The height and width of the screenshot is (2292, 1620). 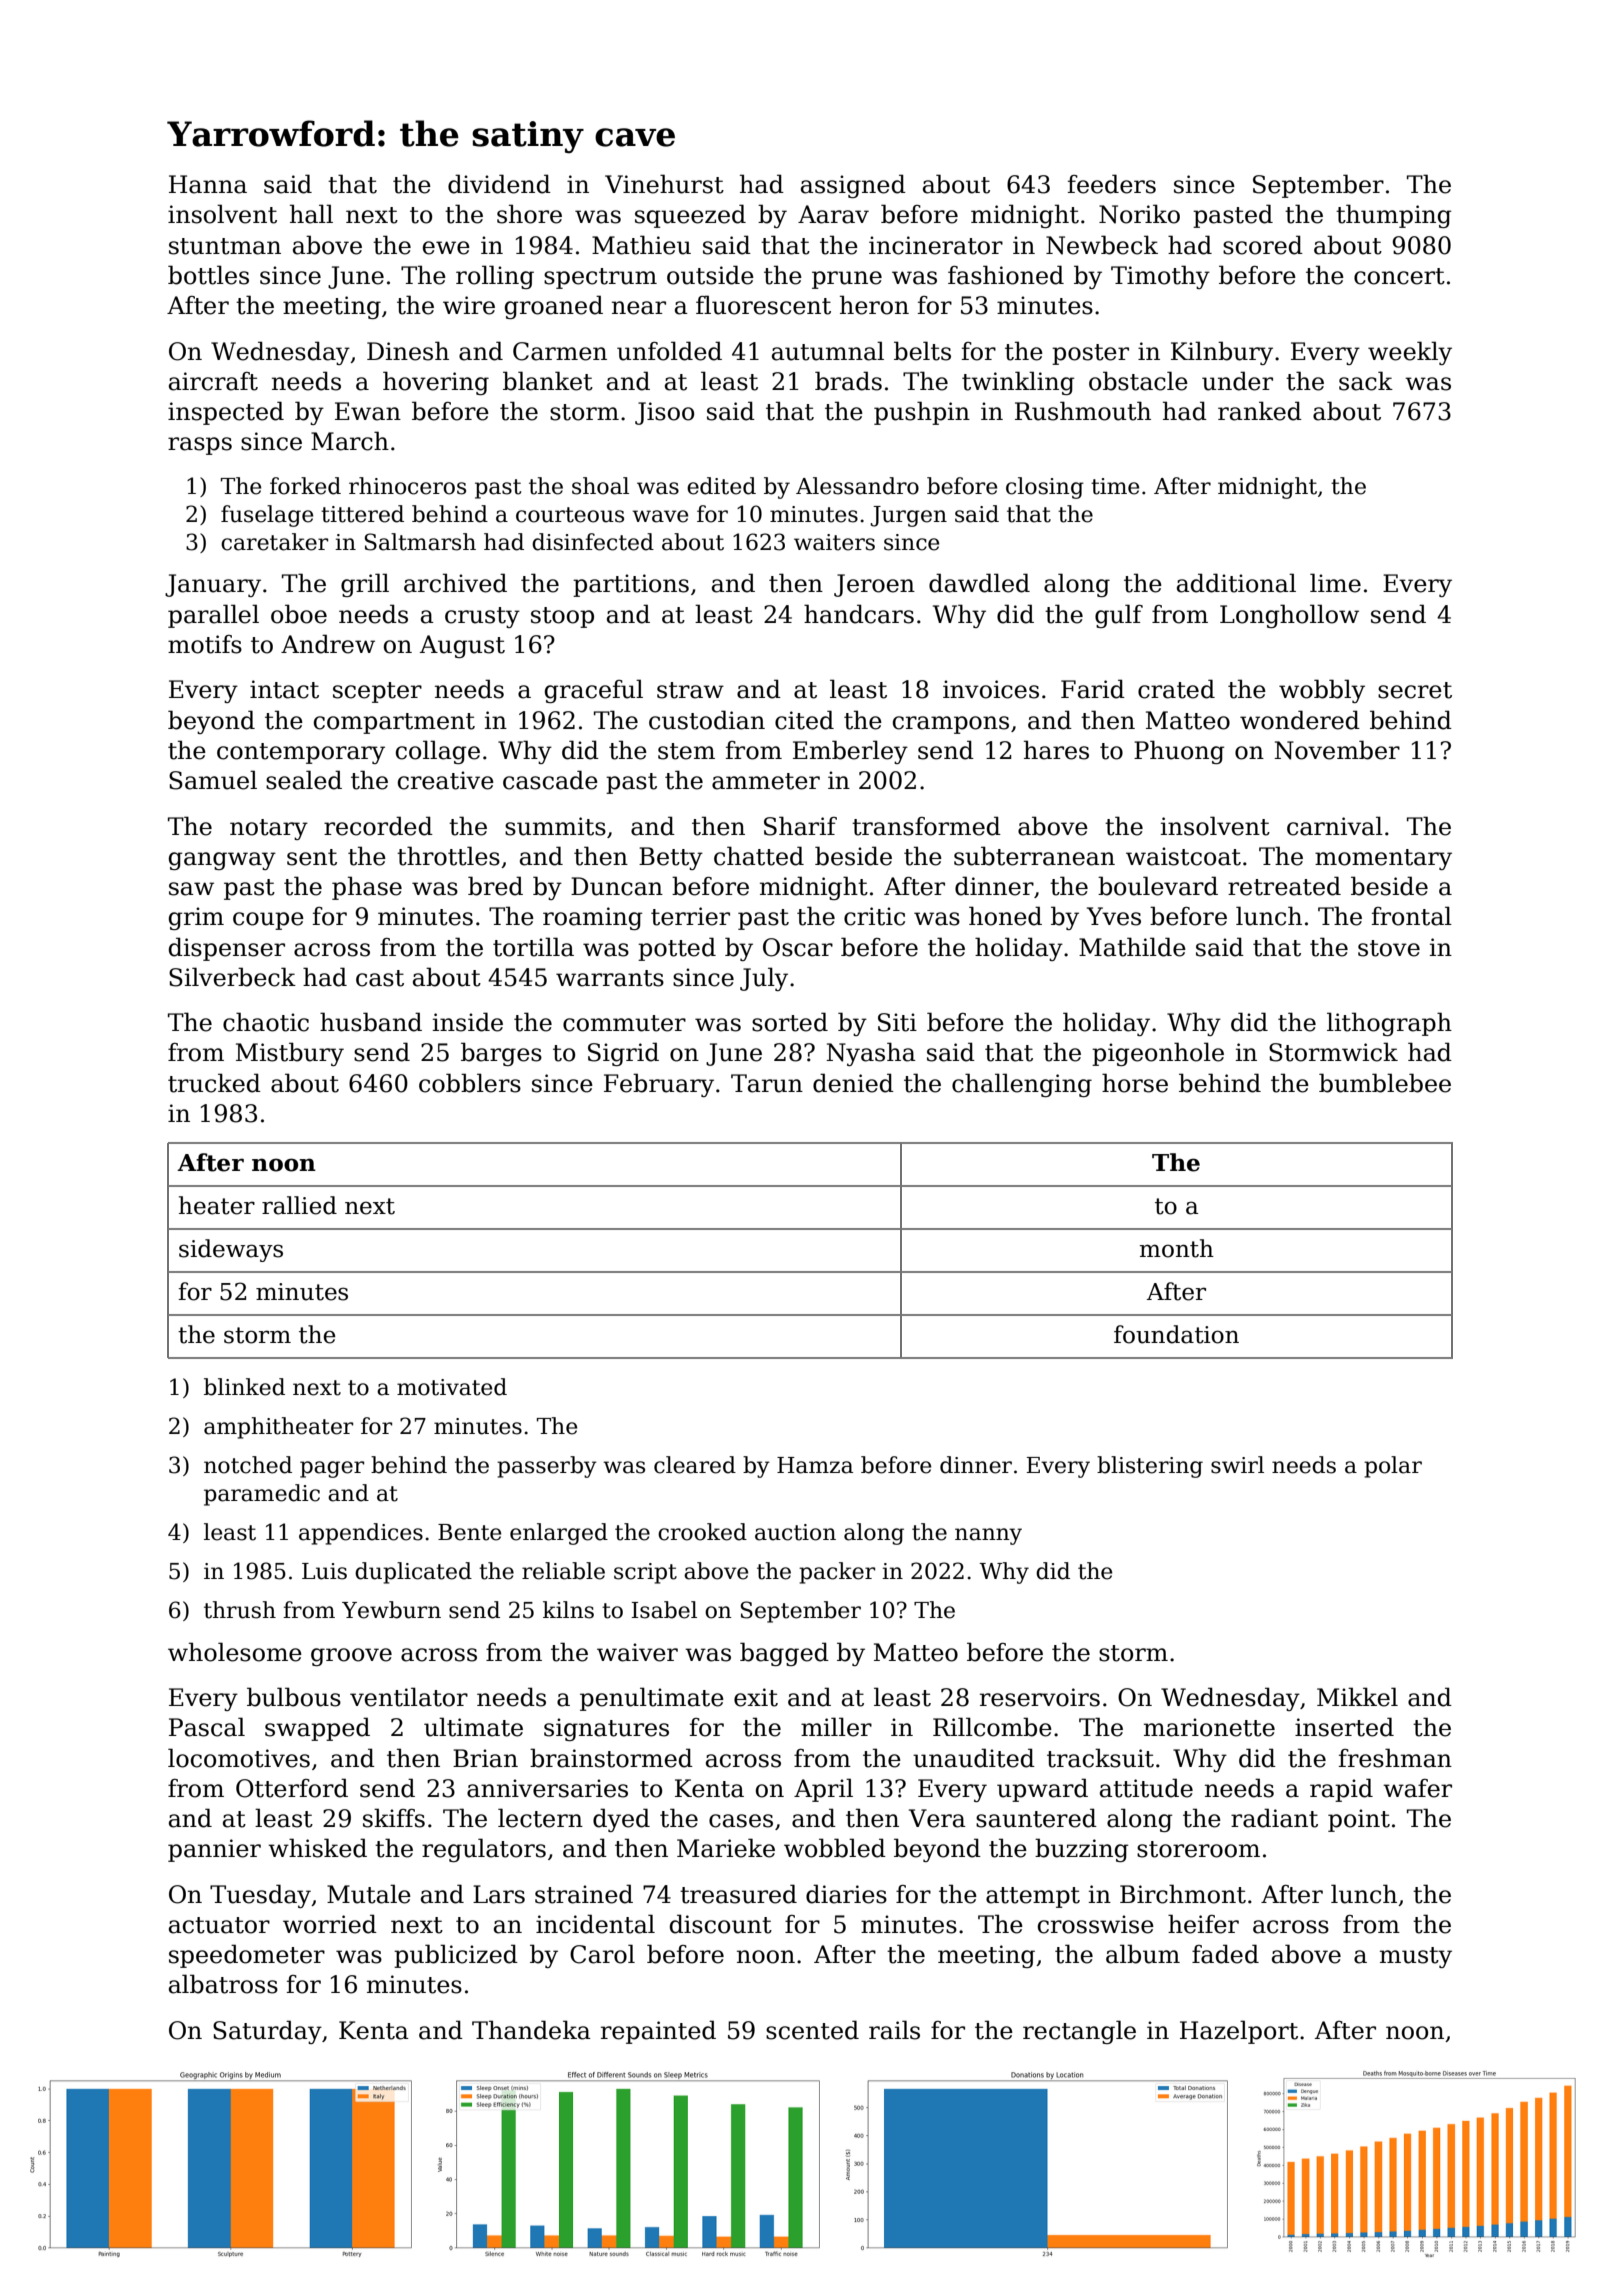 What do you see at coordinates (531, 2030) in the screenshot?
I see `Thandeka` at bounding box center [531, 2030].
